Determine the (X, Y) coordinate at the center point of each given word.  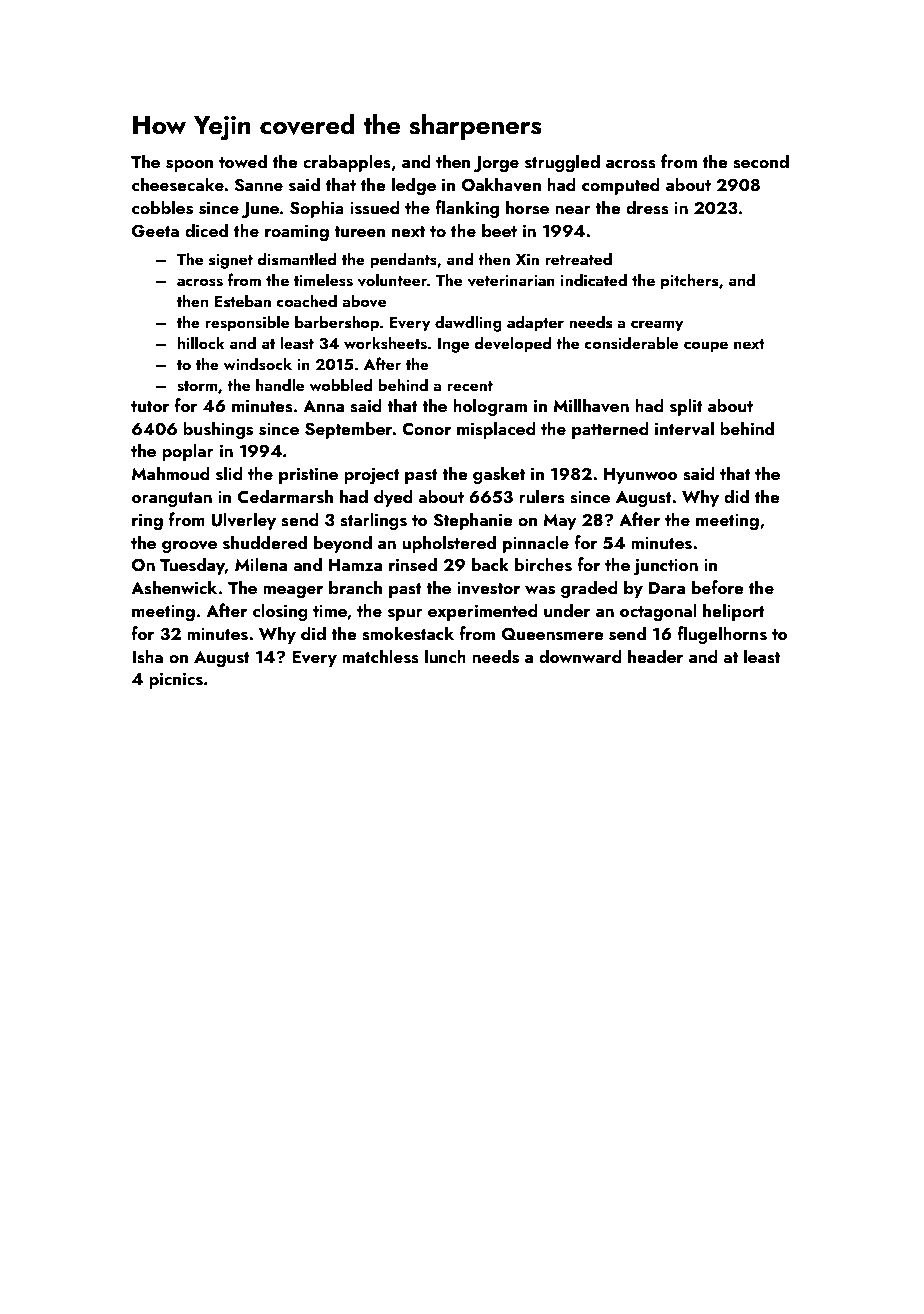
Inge (453, 345)
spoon (190, 166)
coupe (706, 347)
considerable (631, 343)
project (372, 476)
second (761, 161)
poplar (188, 452)
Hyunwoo (641, 476)
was (540, 590)
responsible (247, 323)
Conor (426, 429)
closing (280, 612)
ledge (414, 186)
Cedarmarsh (285, 496)
